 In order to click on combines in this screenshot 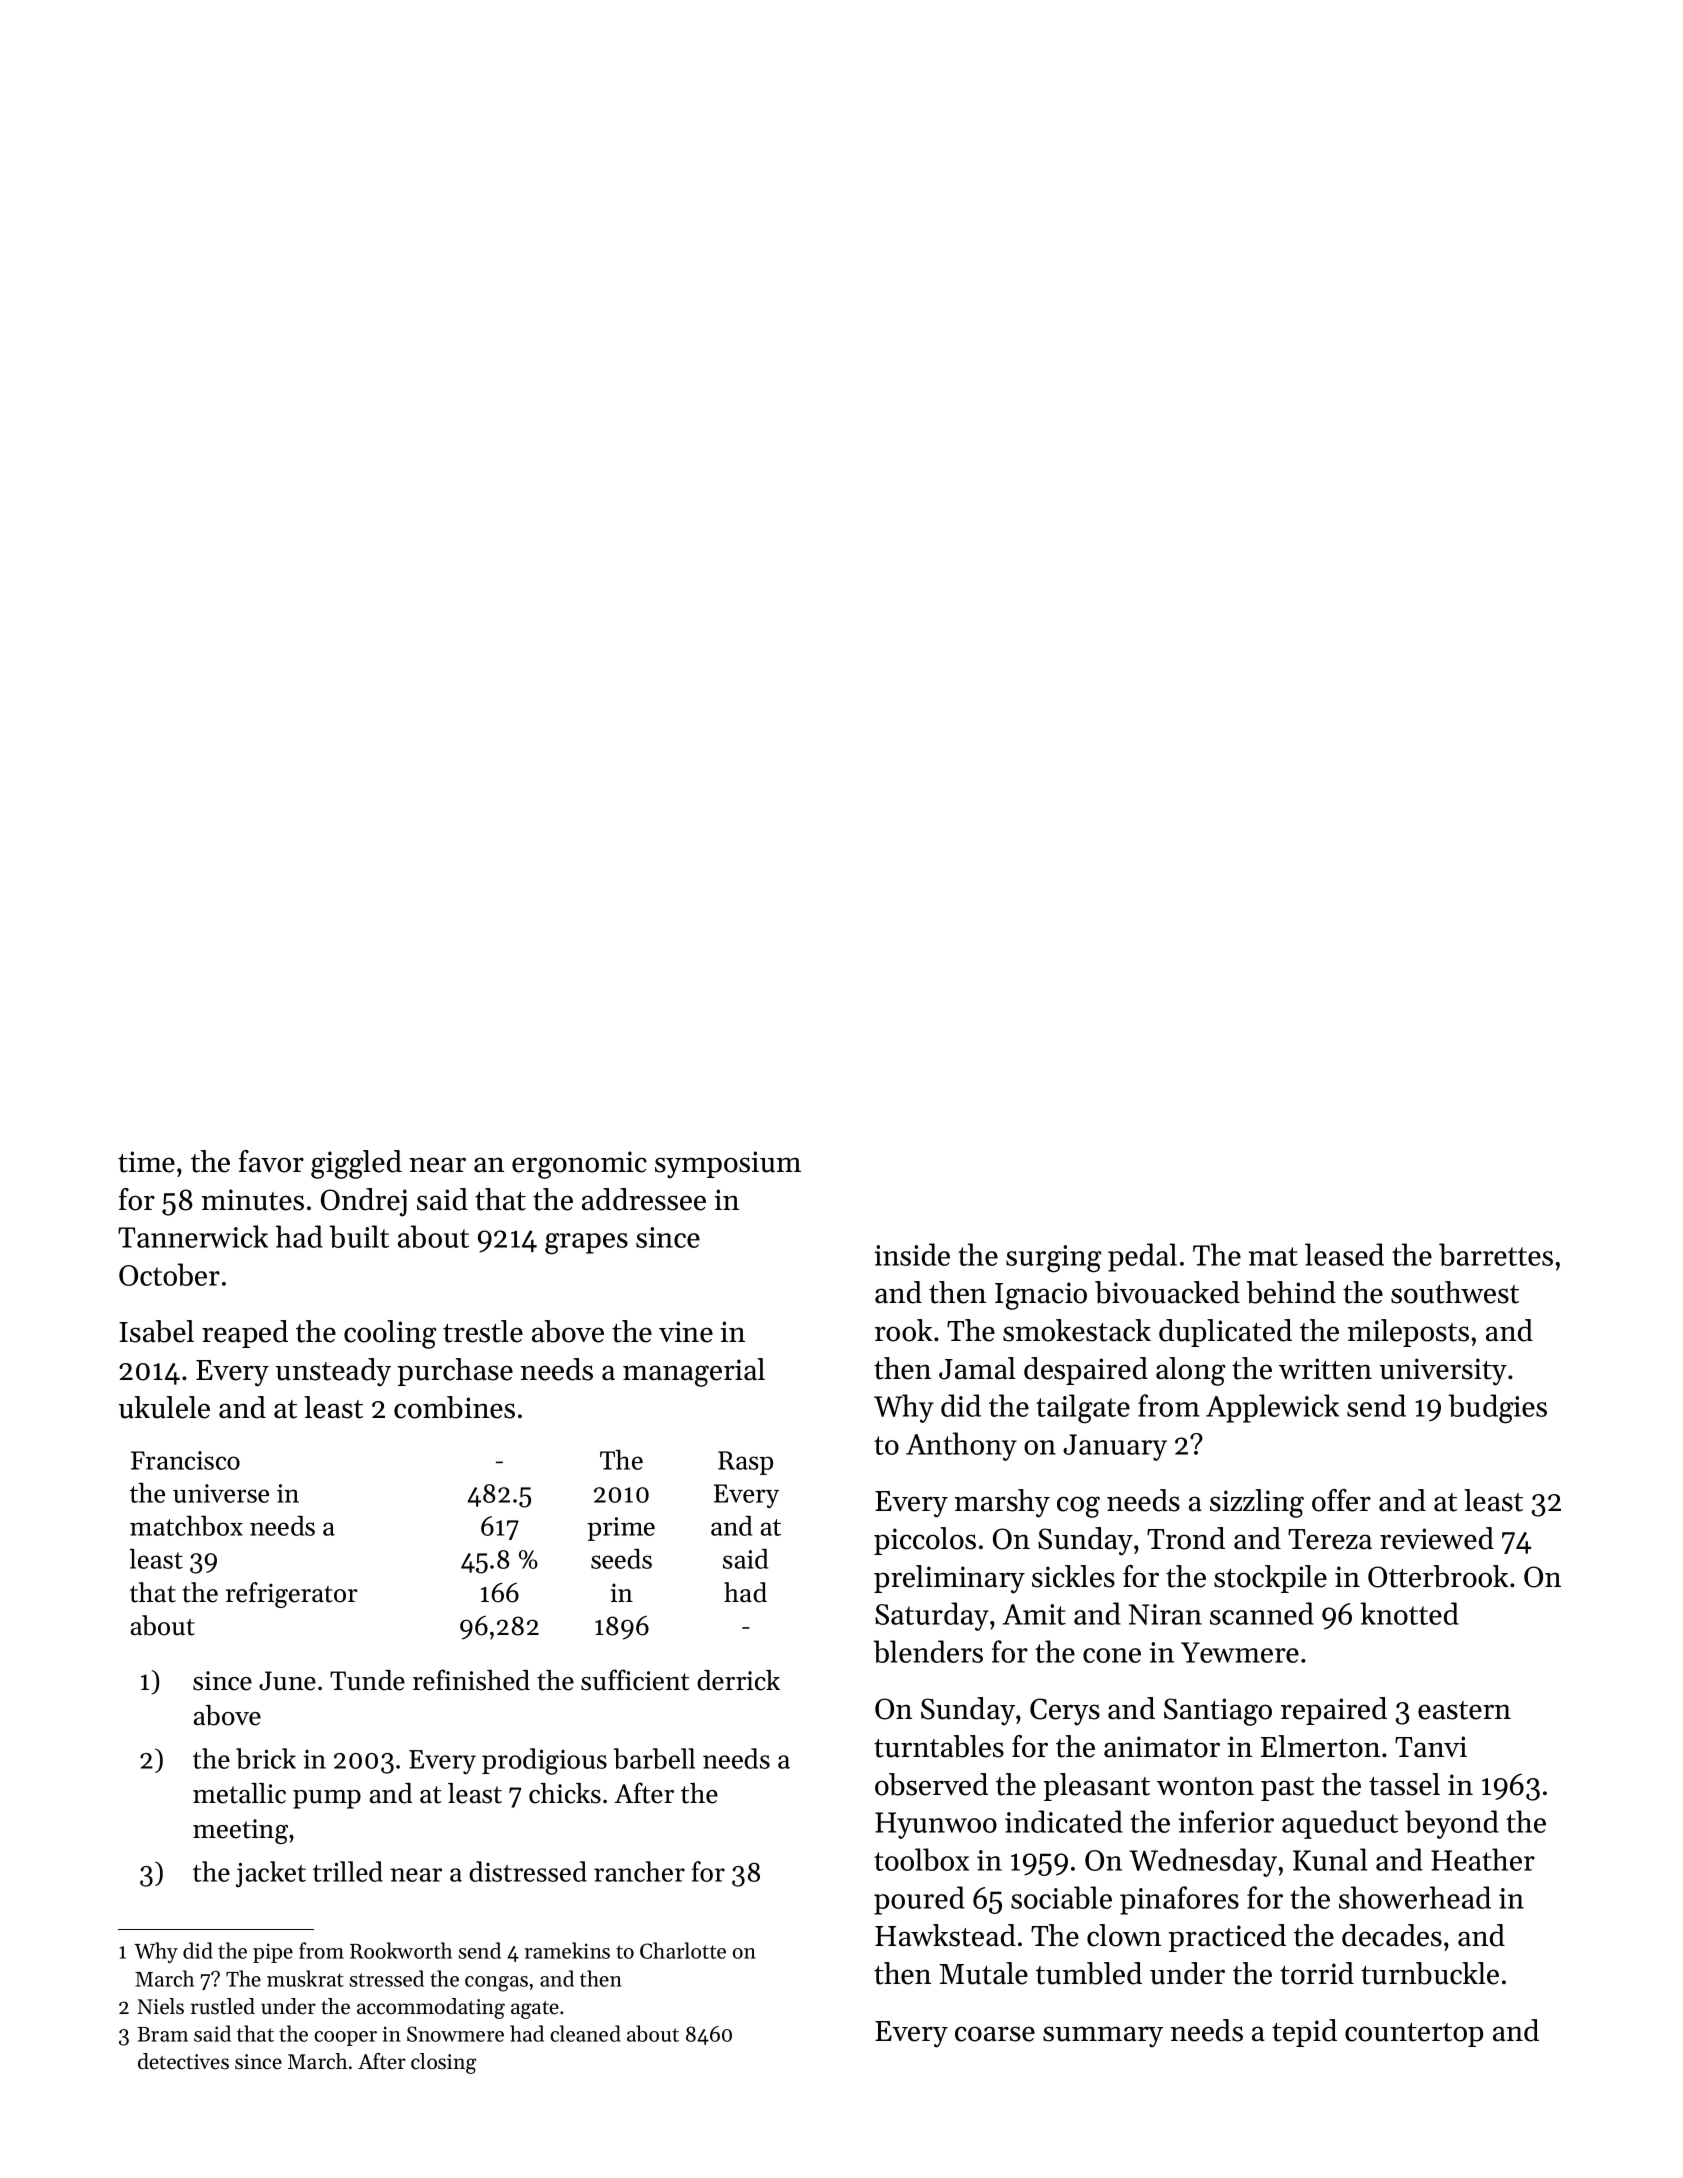, I will do `click(454, 1407)`.
